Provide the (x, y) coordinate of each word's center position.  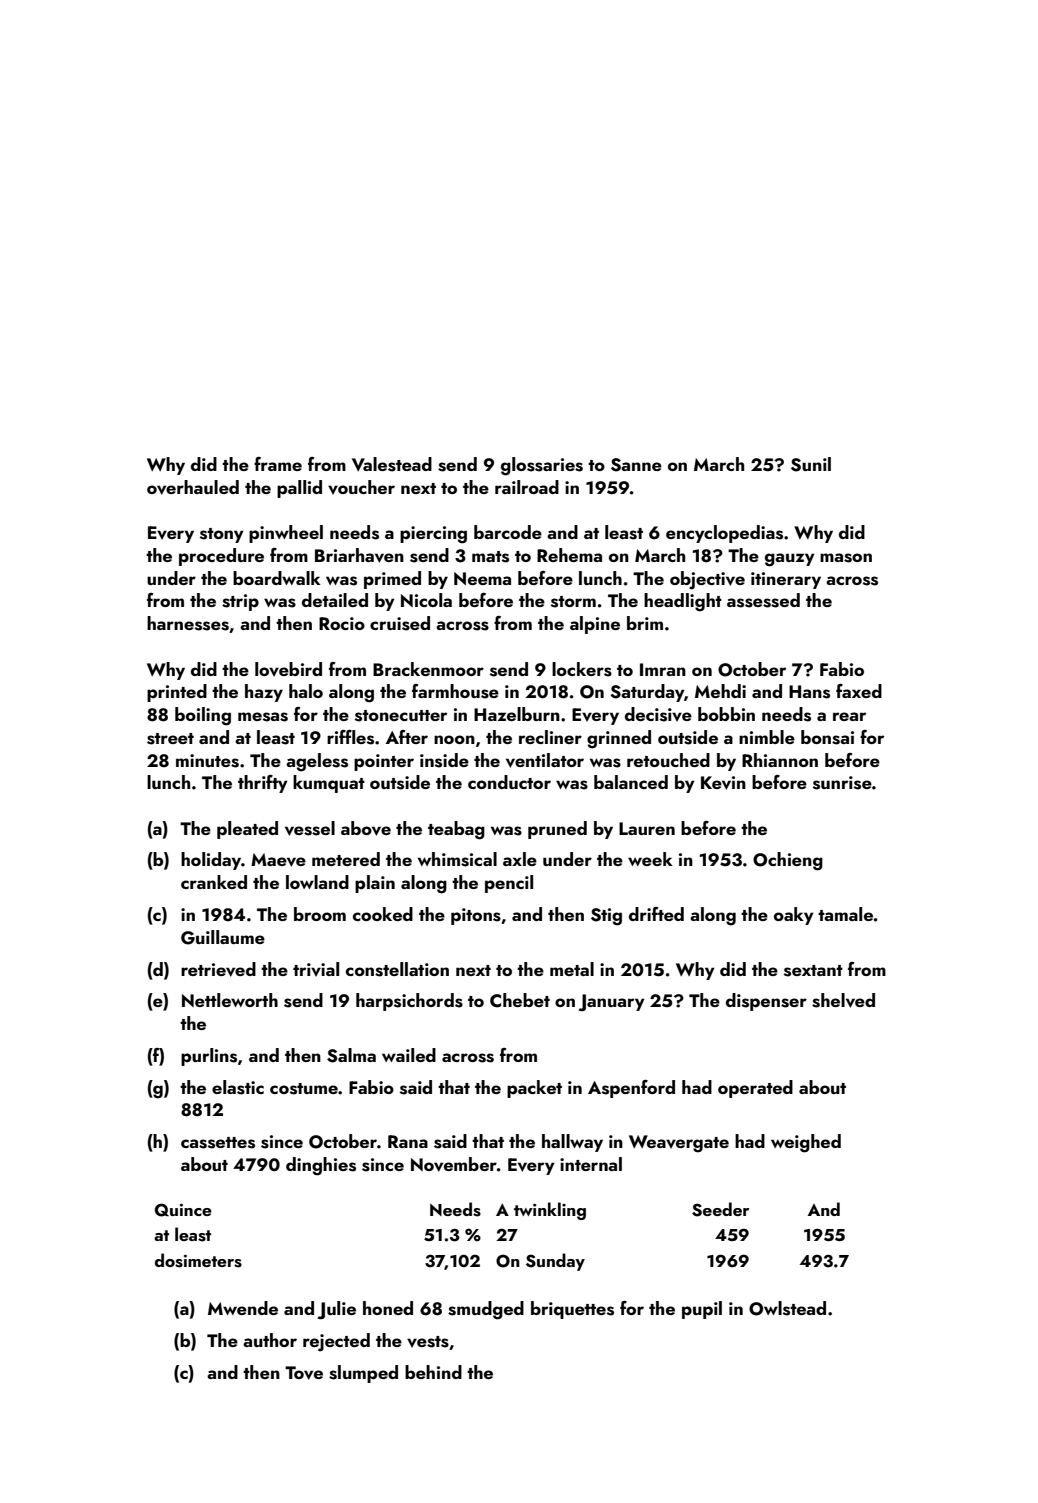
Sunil (811, 464)
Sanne (636, 465)
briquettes (572, 1310)
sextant (813, 971)
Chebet (520, 1000)
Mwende (243, 1308)
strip (240, 602)
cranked (214, 882)
